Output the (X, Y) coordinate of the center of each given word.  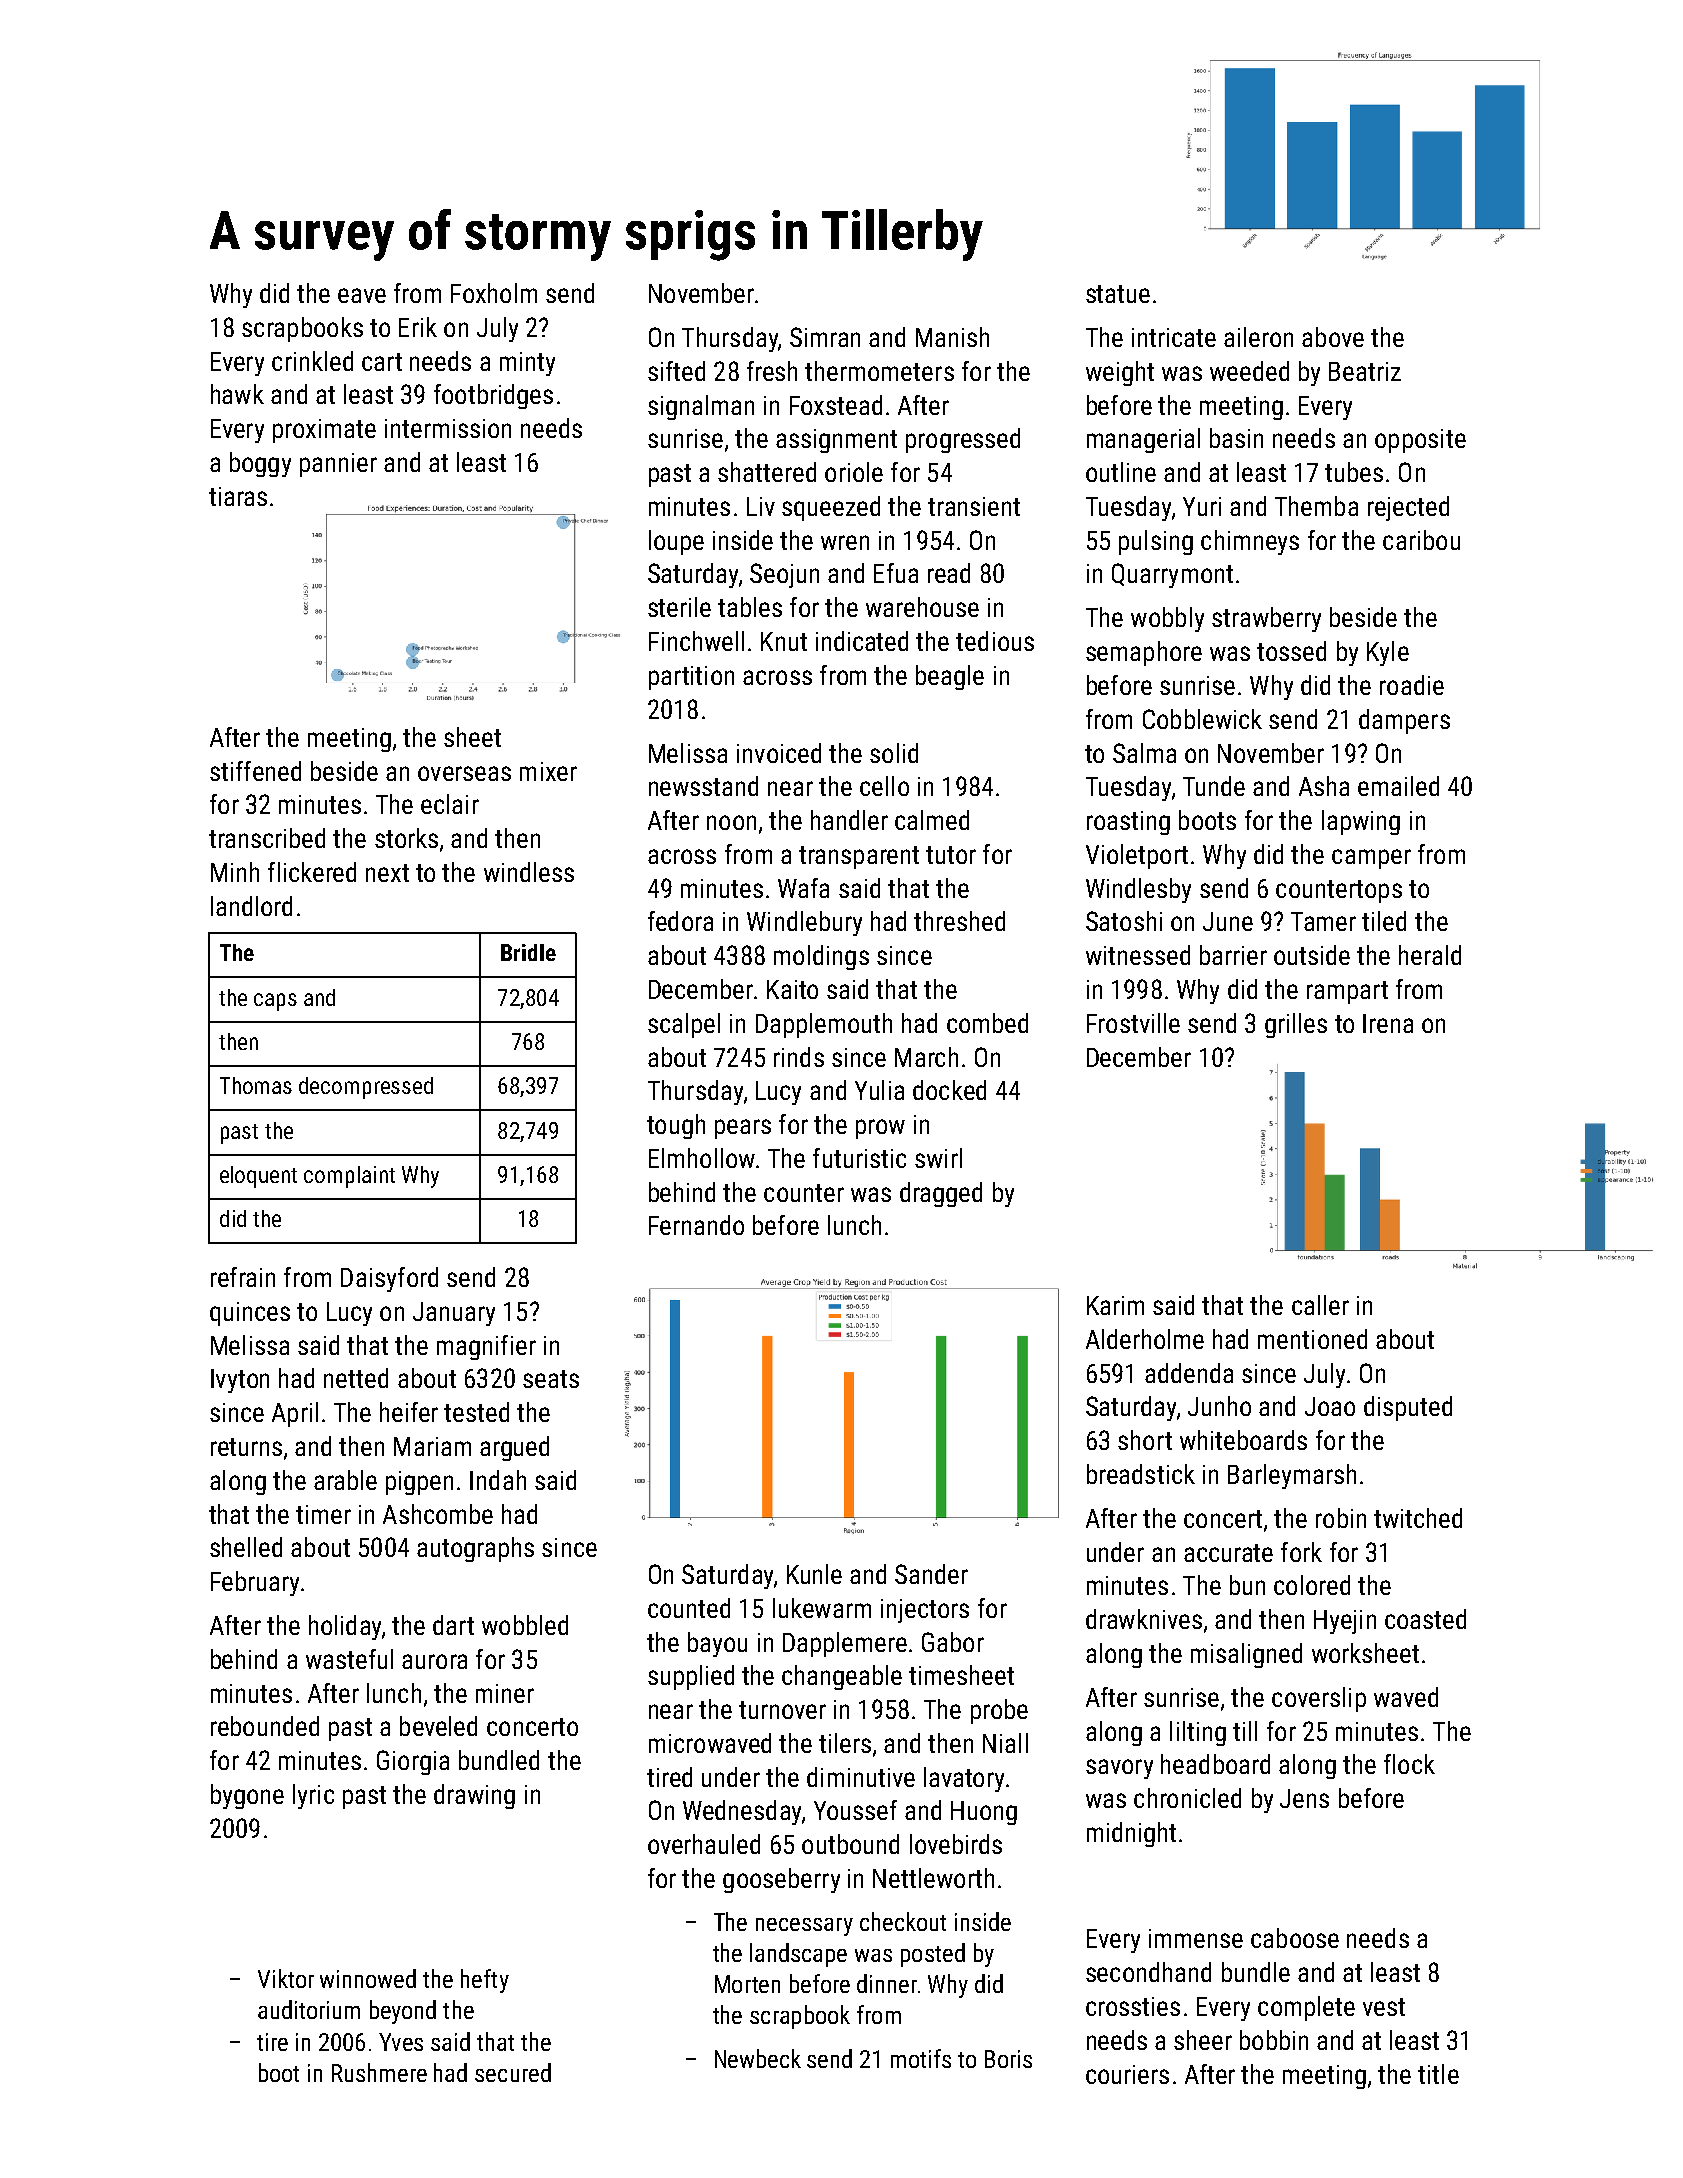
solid (894, 753)
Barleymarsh (1292, 1476)
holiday (345, 1627)
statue (1118, 294)
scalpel (684, 1025)
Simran (825, 337)
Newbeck (758, 2058)
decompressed (366, 1088)
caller (1320, 1305)
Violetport (1137, 856)
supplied (691, 1677)
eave (362, 295)
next (387, 873)
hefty (485, 1981)
